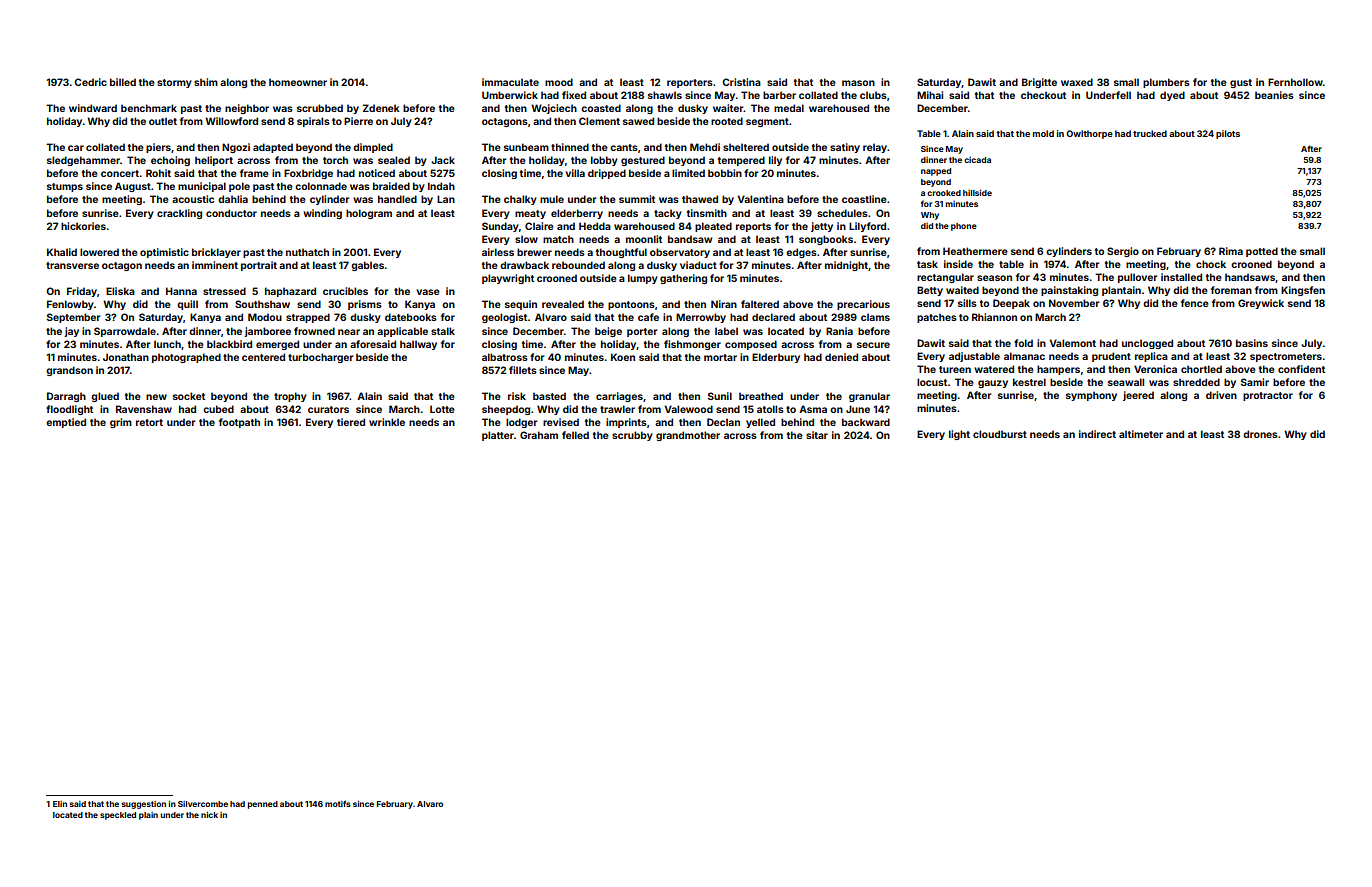 This screenshot has width=1372, height=887. Describe the element at coordinates (767, 122) in the screenshot. I see `segment` at that location.
